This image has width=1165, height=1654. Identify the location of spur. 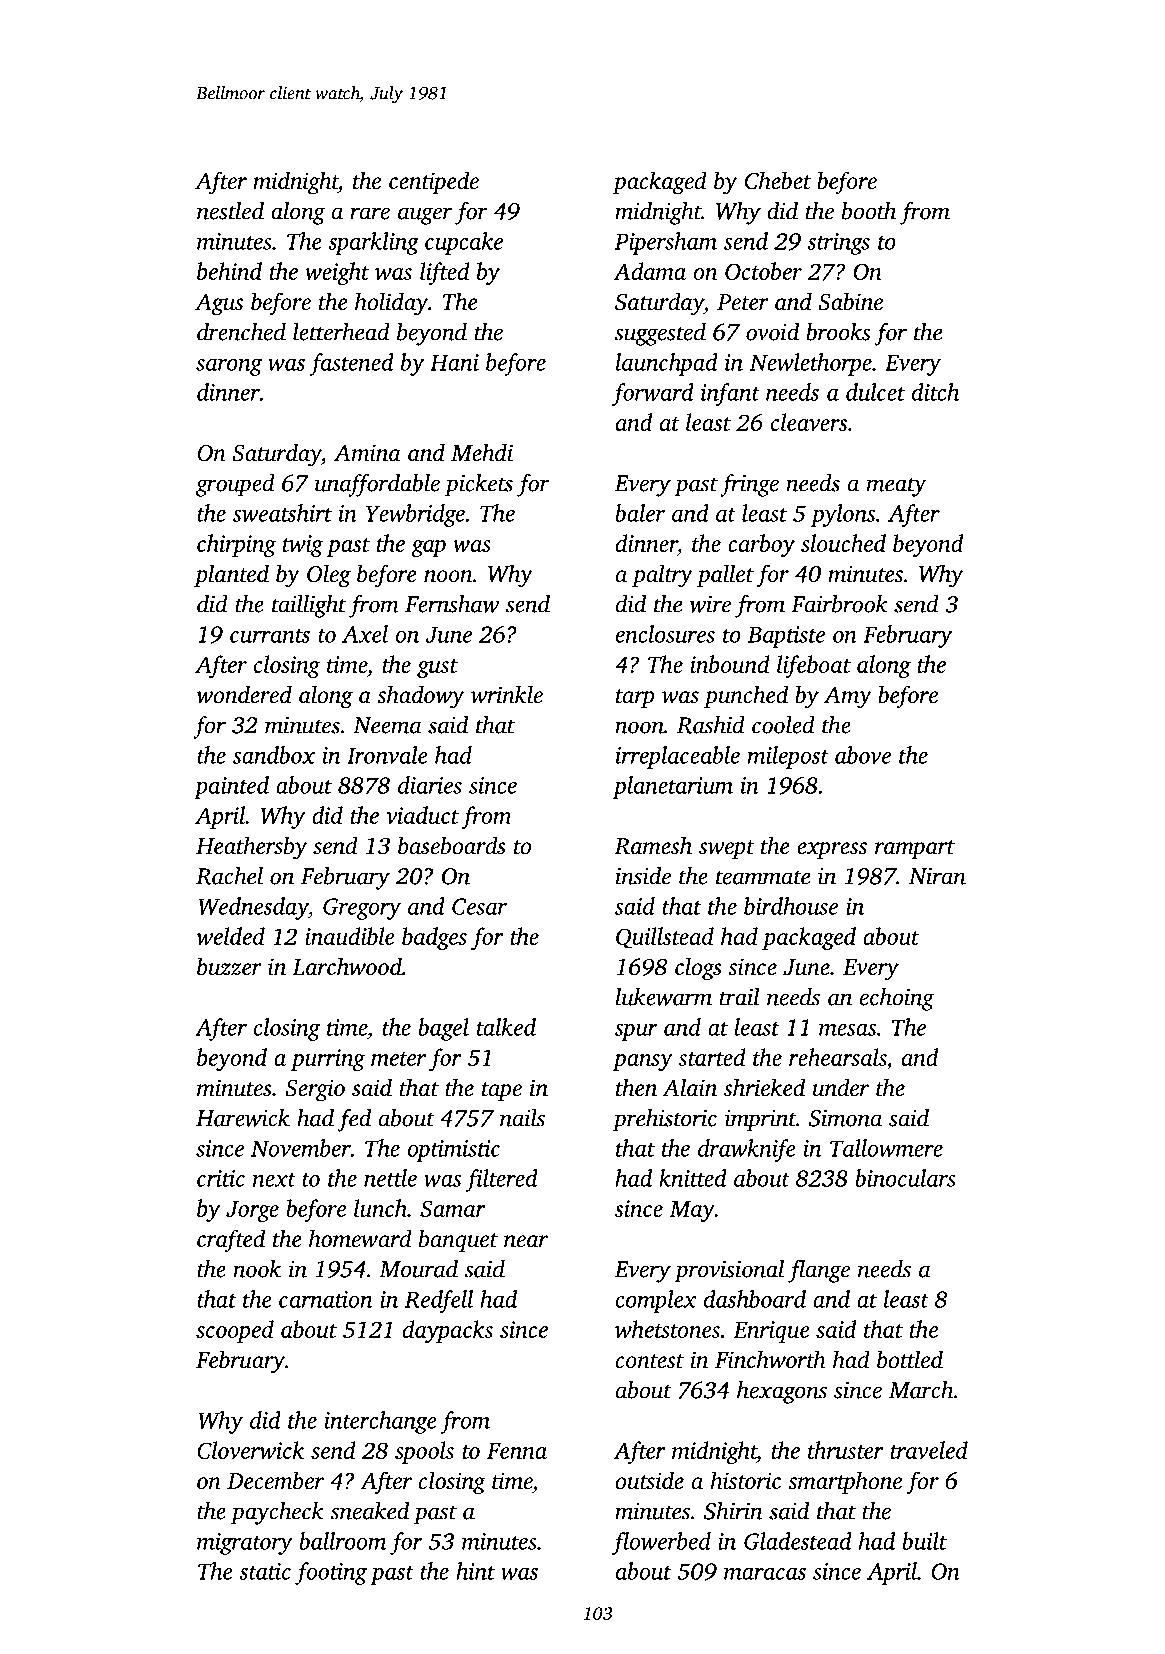
(636, 1032).
